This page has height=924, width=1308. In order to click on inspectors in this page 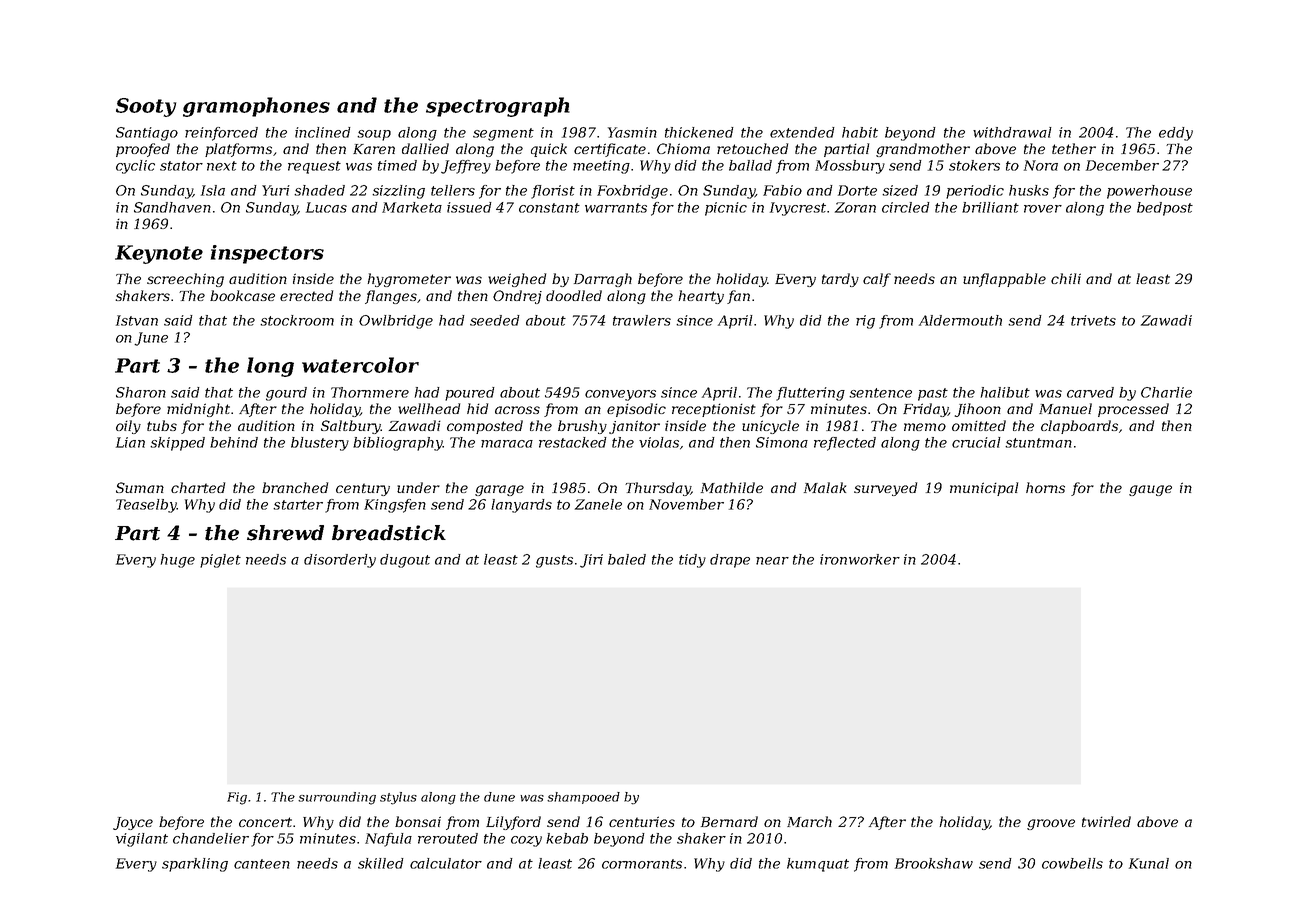, I will do `click(267, 254)`.
